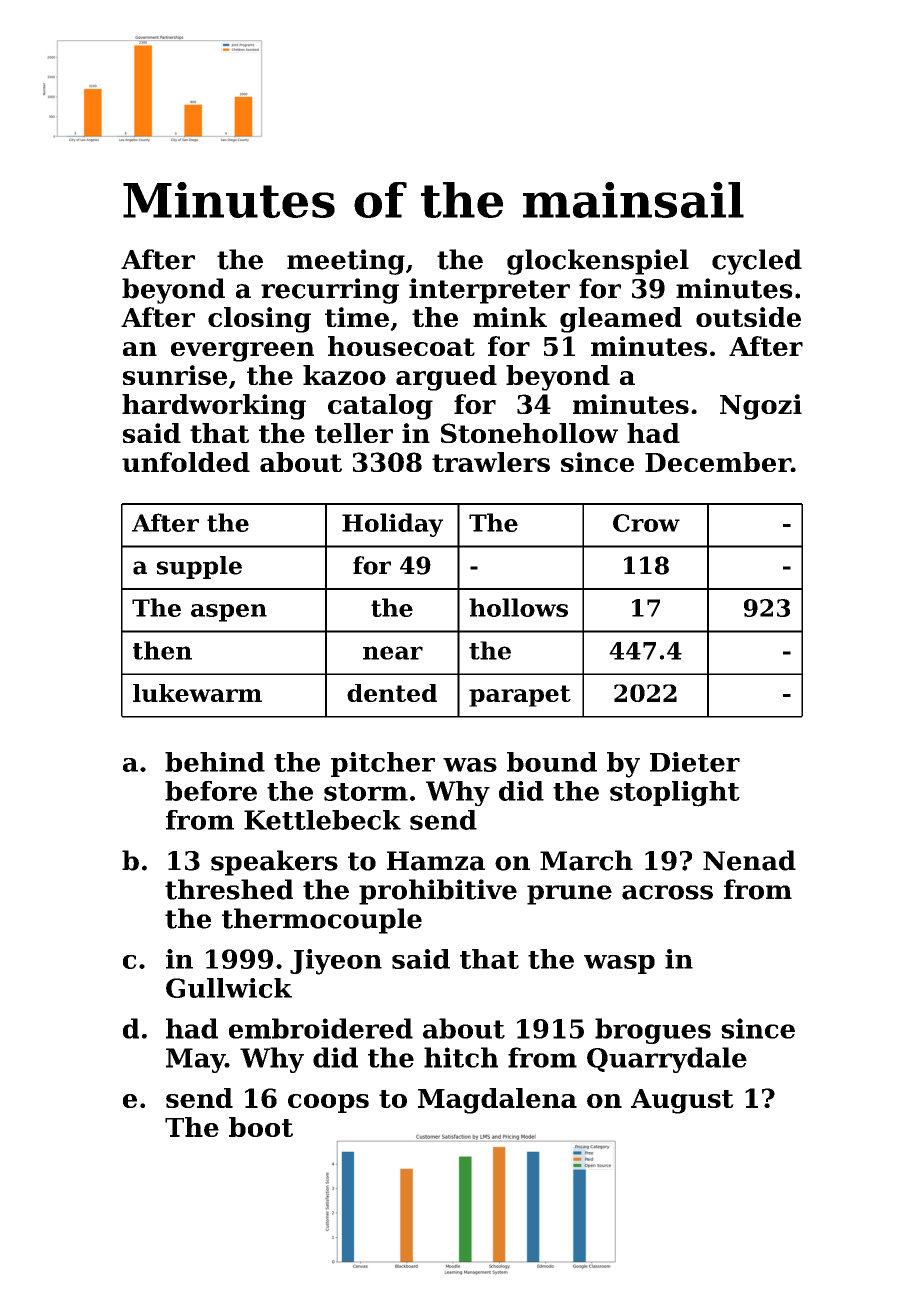  What do you see at coordinates (383, 764) in the document?
I see `pitcher` at bounding box center [383, 764].
